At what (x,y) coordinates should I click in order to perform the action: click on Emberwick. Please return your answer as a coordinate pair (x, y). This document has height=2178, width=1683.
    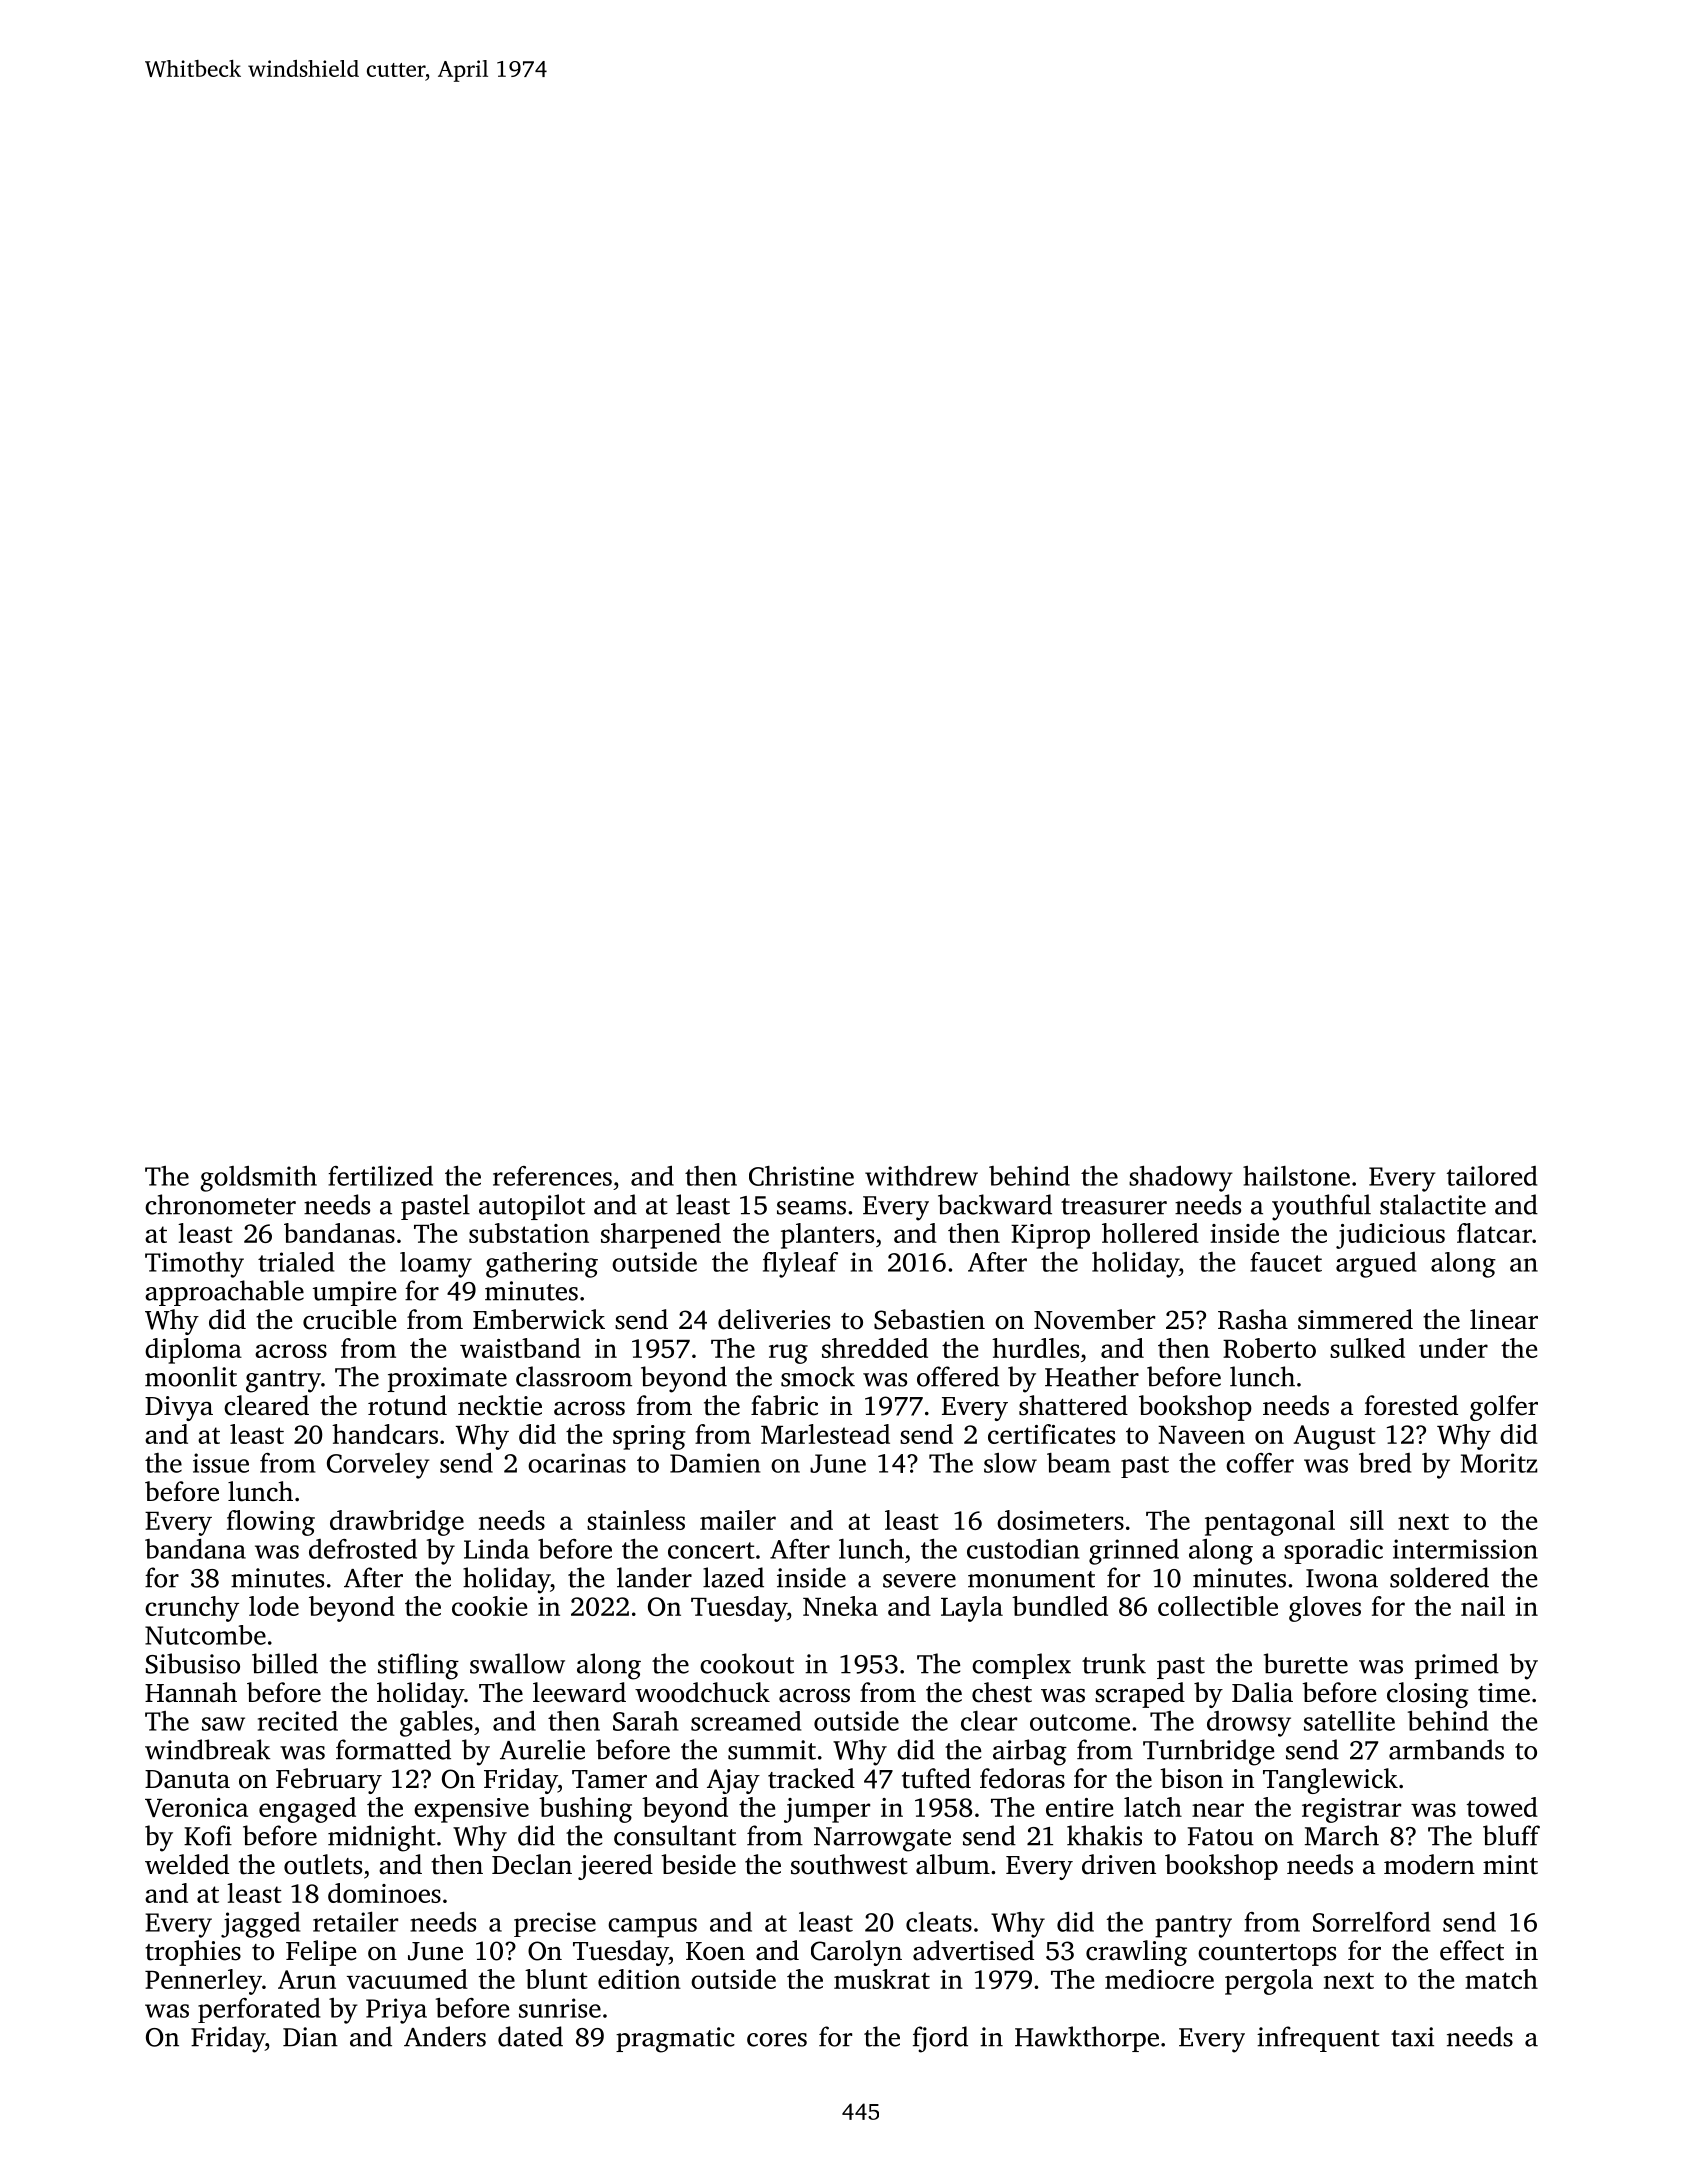
    Looking at the image, I should click on (539, 1319).
